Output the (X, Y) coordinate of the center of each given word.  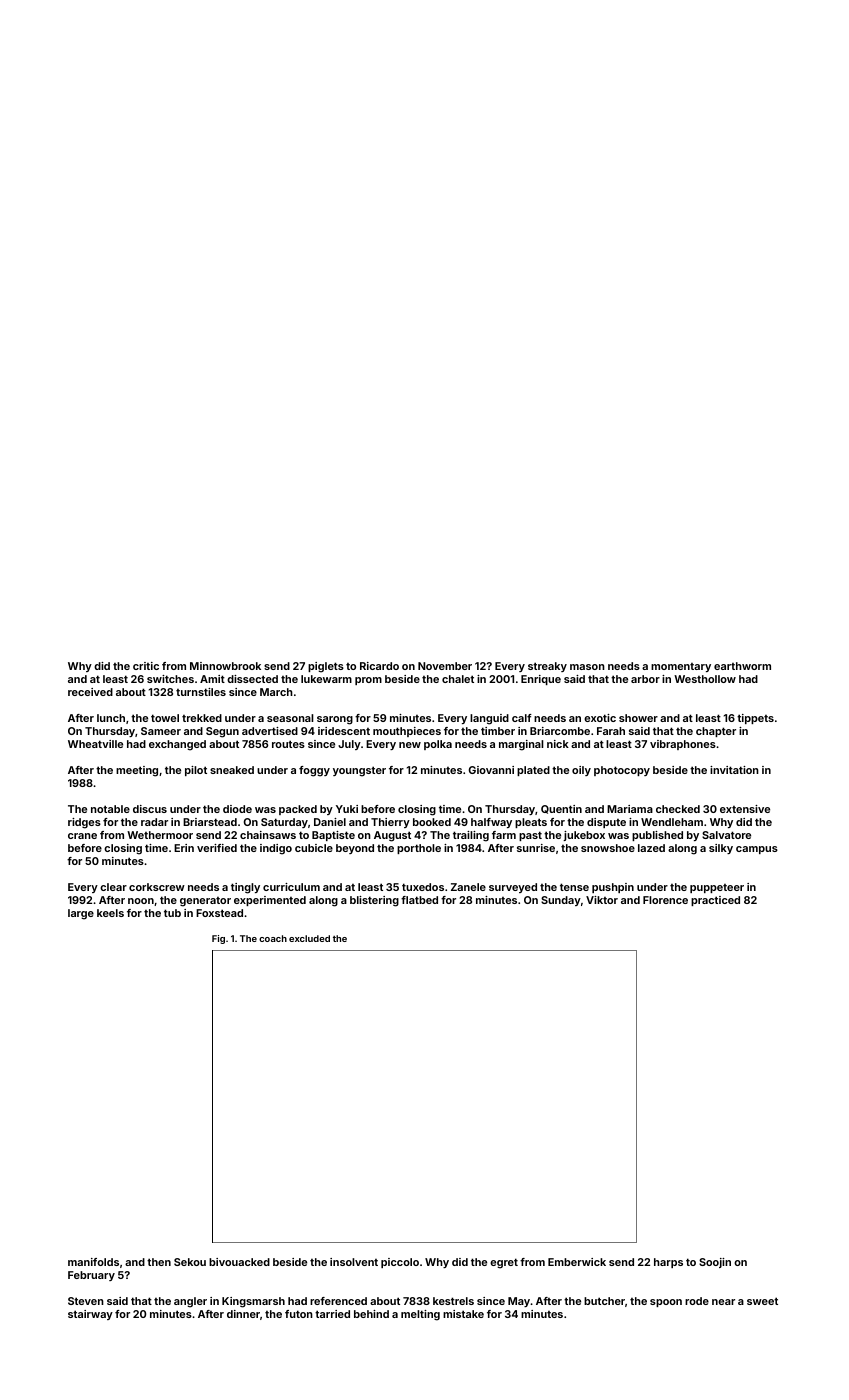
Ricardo (379, 666)
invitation (734, 770)
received (90, 692)
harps (668, 1263)
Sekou (190, 1262)
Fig (218, 939)
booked (432, 822)
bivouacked (239, 1262)
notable (110, 809)
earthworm (742, 666)
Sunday (561, 901)
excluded (309, 938)
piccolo (400, 1263)
